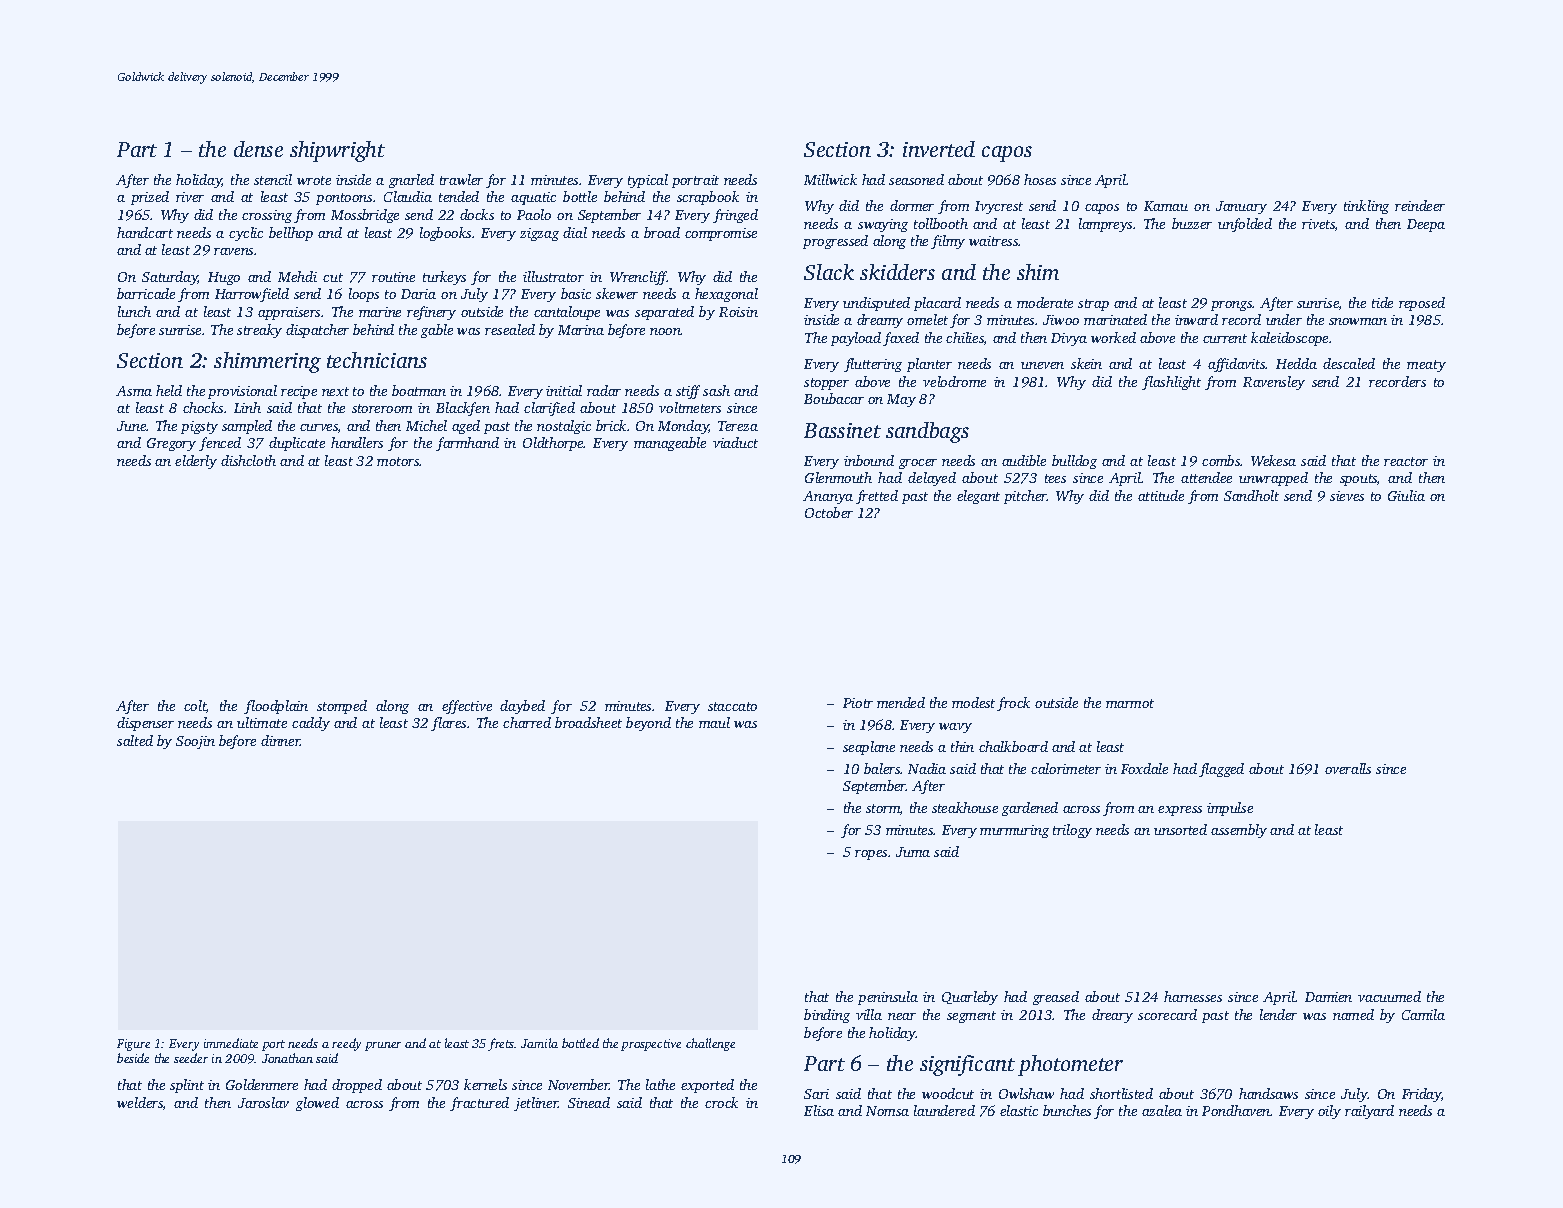  Describe the element at coordinates (342, 707) in the document. I see `stomped` at that location.
